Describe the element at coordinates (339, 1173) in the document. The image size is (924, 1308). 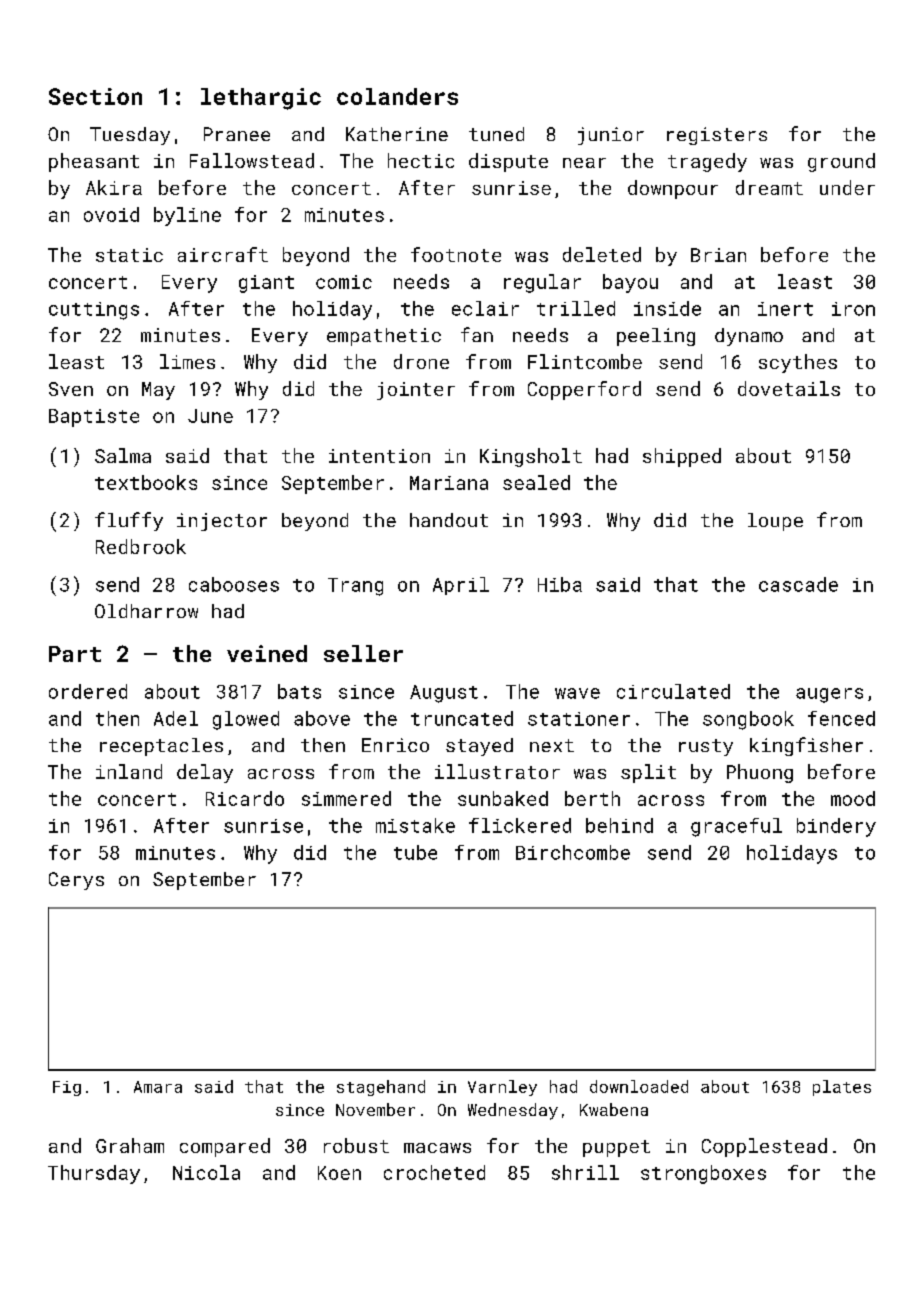
I see `Koen` at that location.
